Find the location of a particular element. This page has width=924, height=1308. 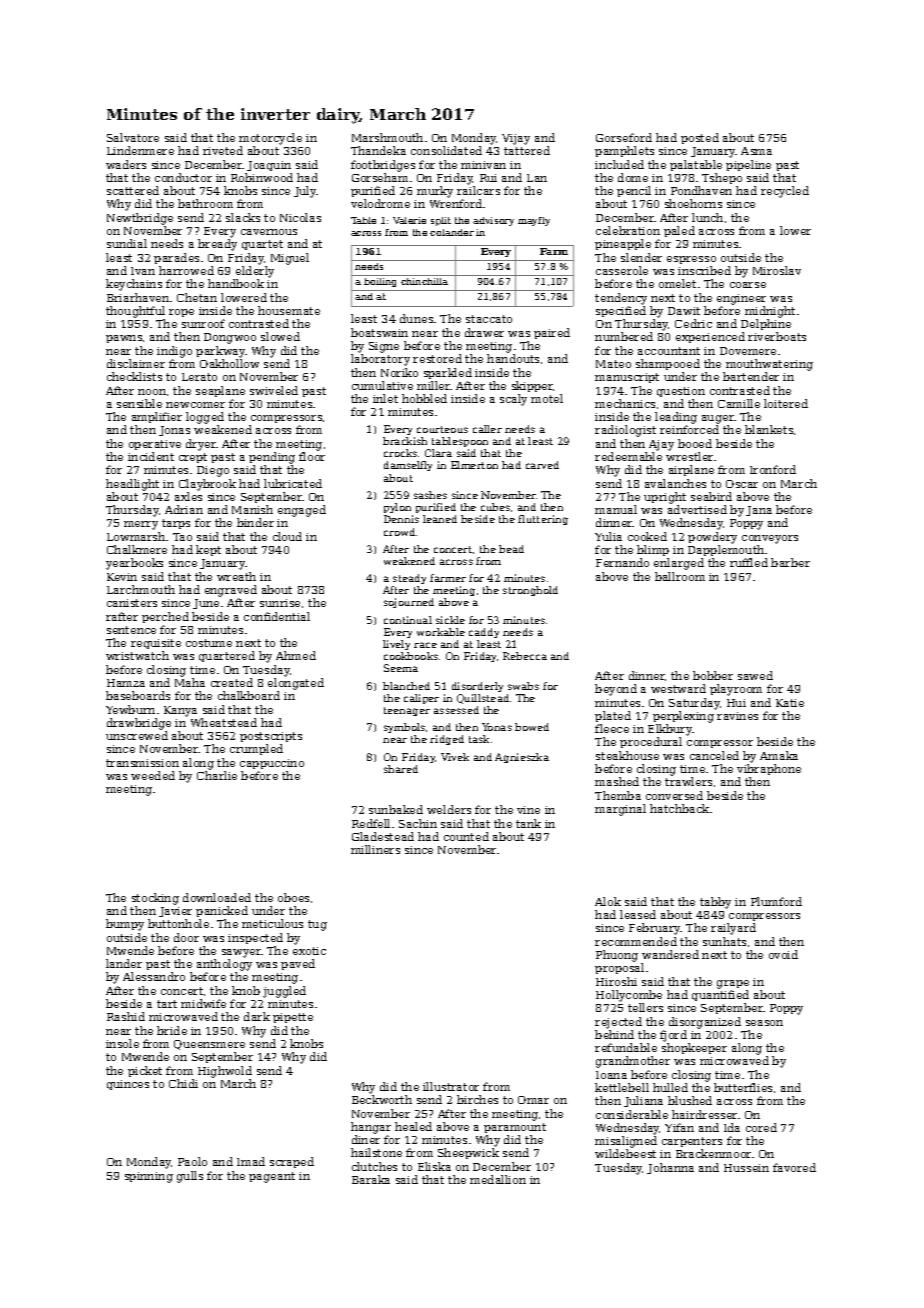

headlight is located at coordinates (132, 485).
